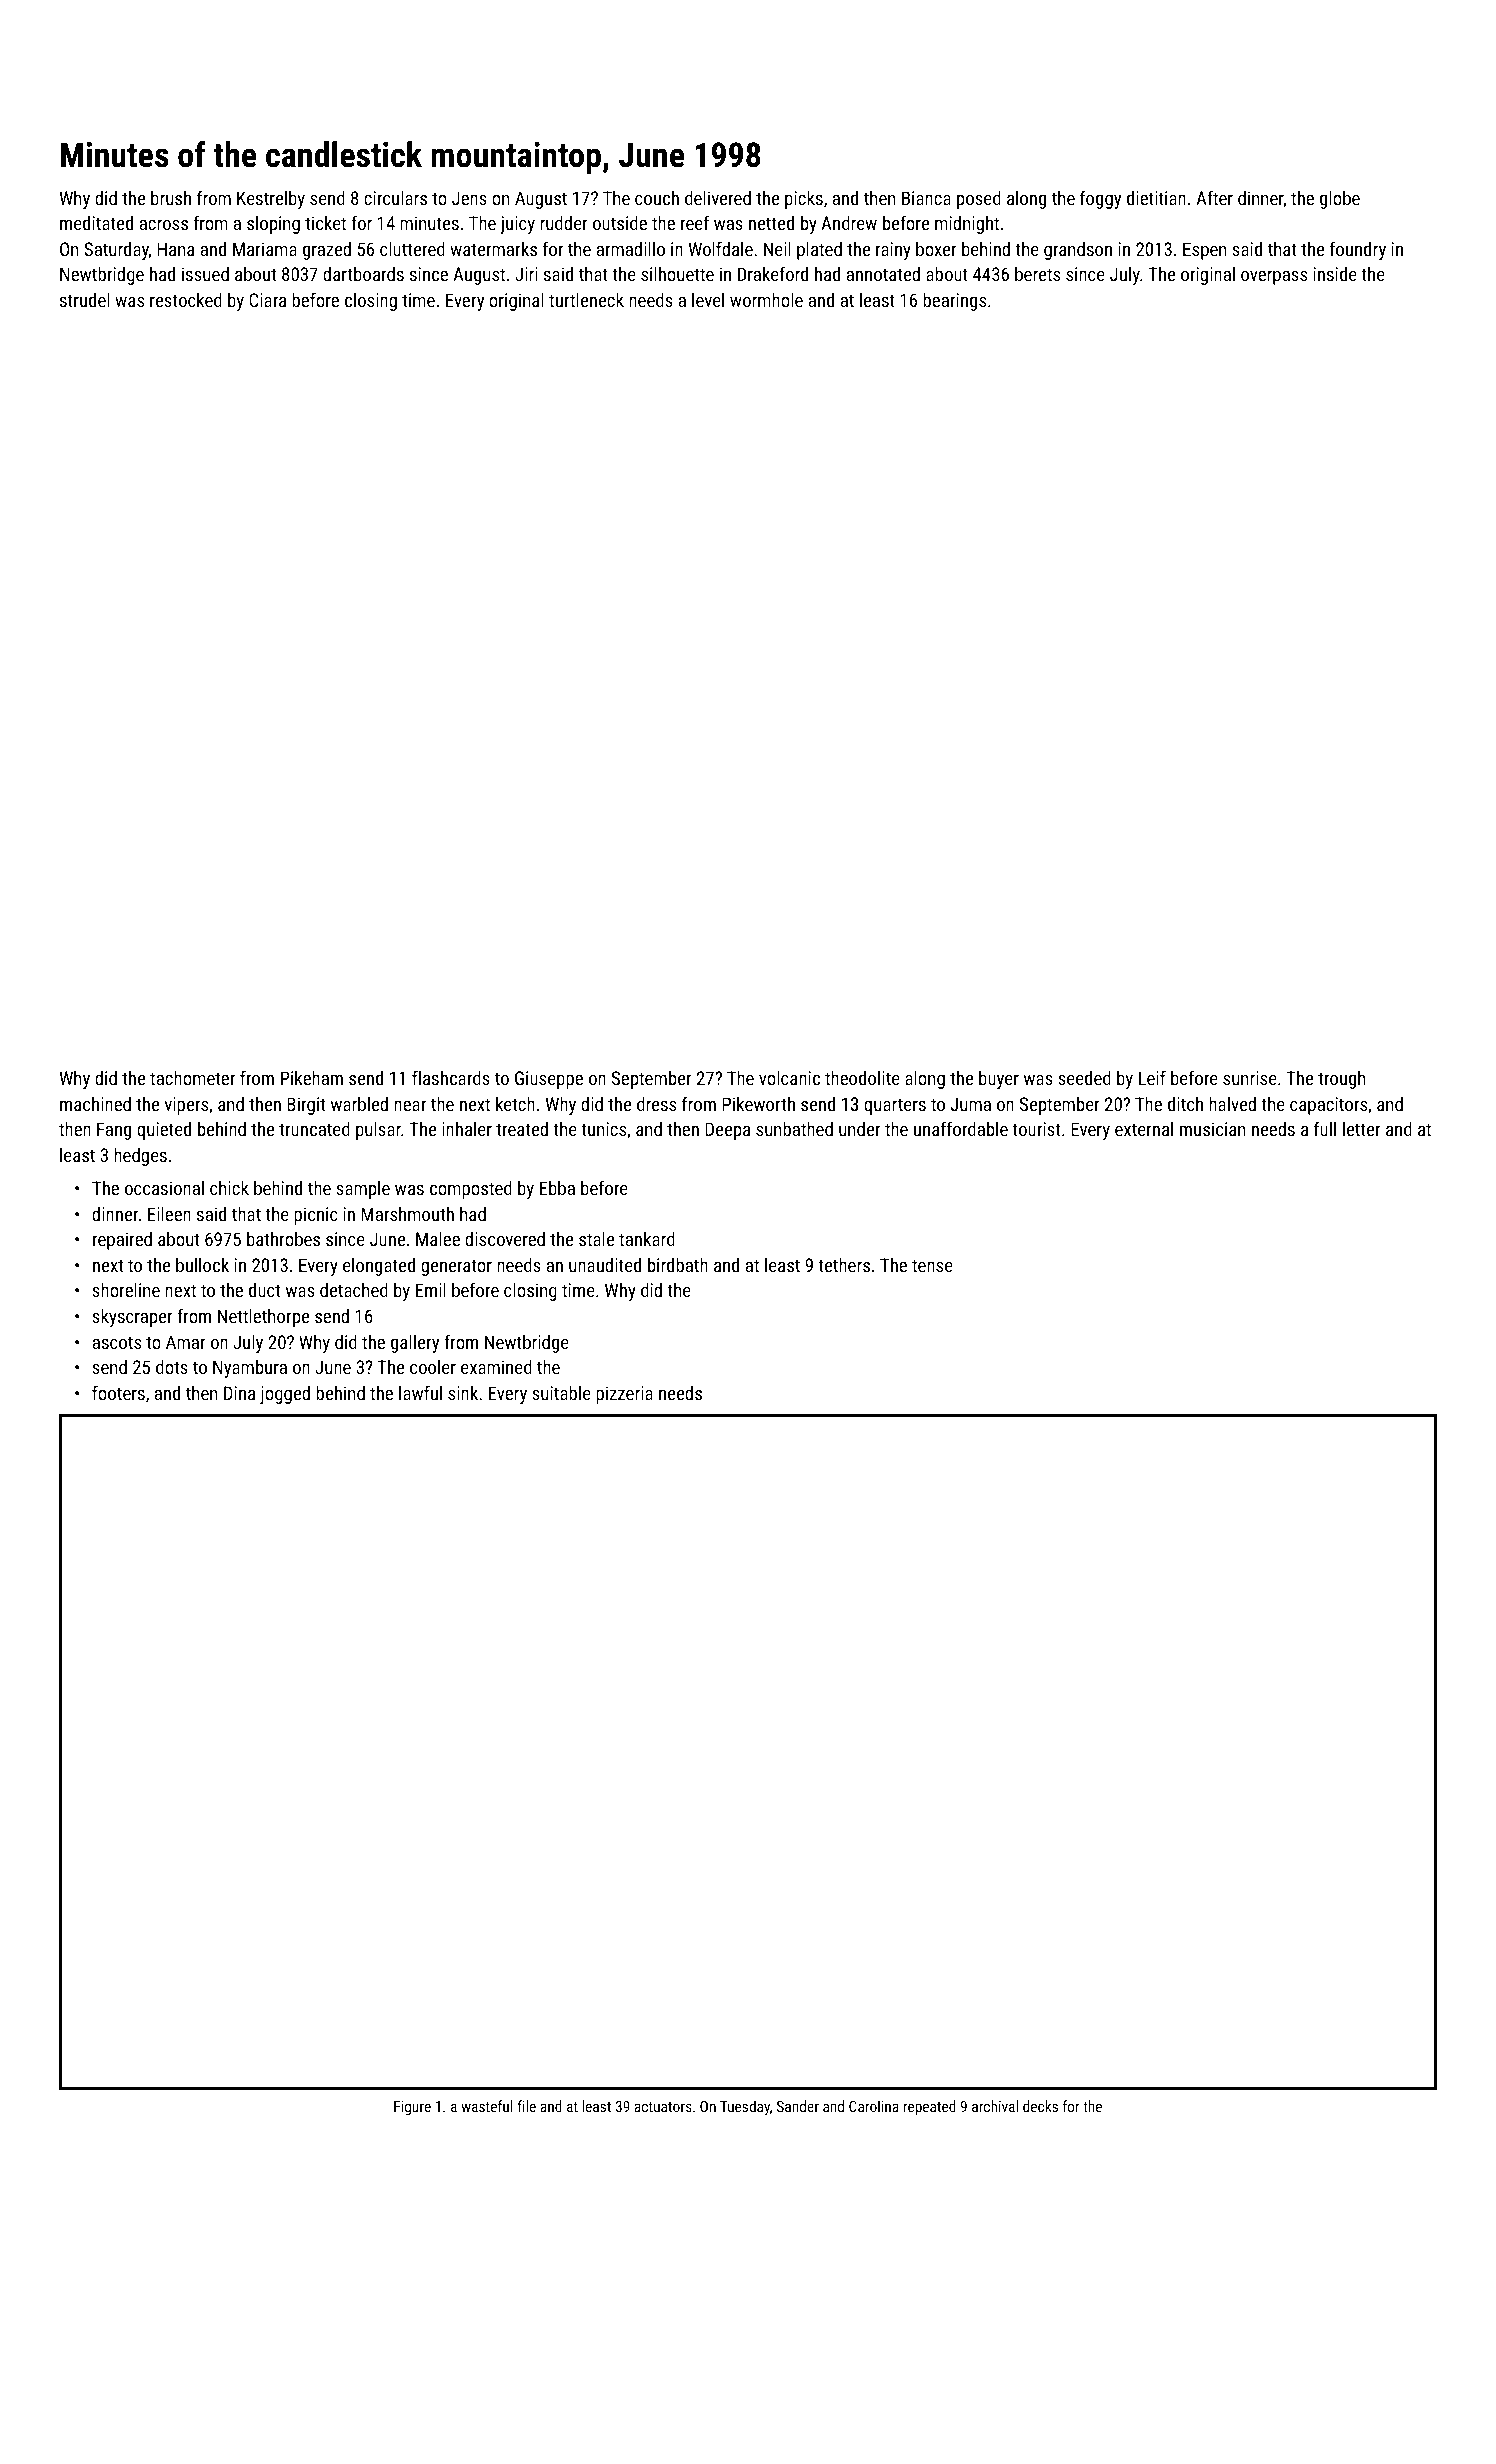 The image size is (1496, 2464). What do you see at coordinates (186, 1106) in the screenshot?
I see `vipers` at bounding box center [186, 1106].
